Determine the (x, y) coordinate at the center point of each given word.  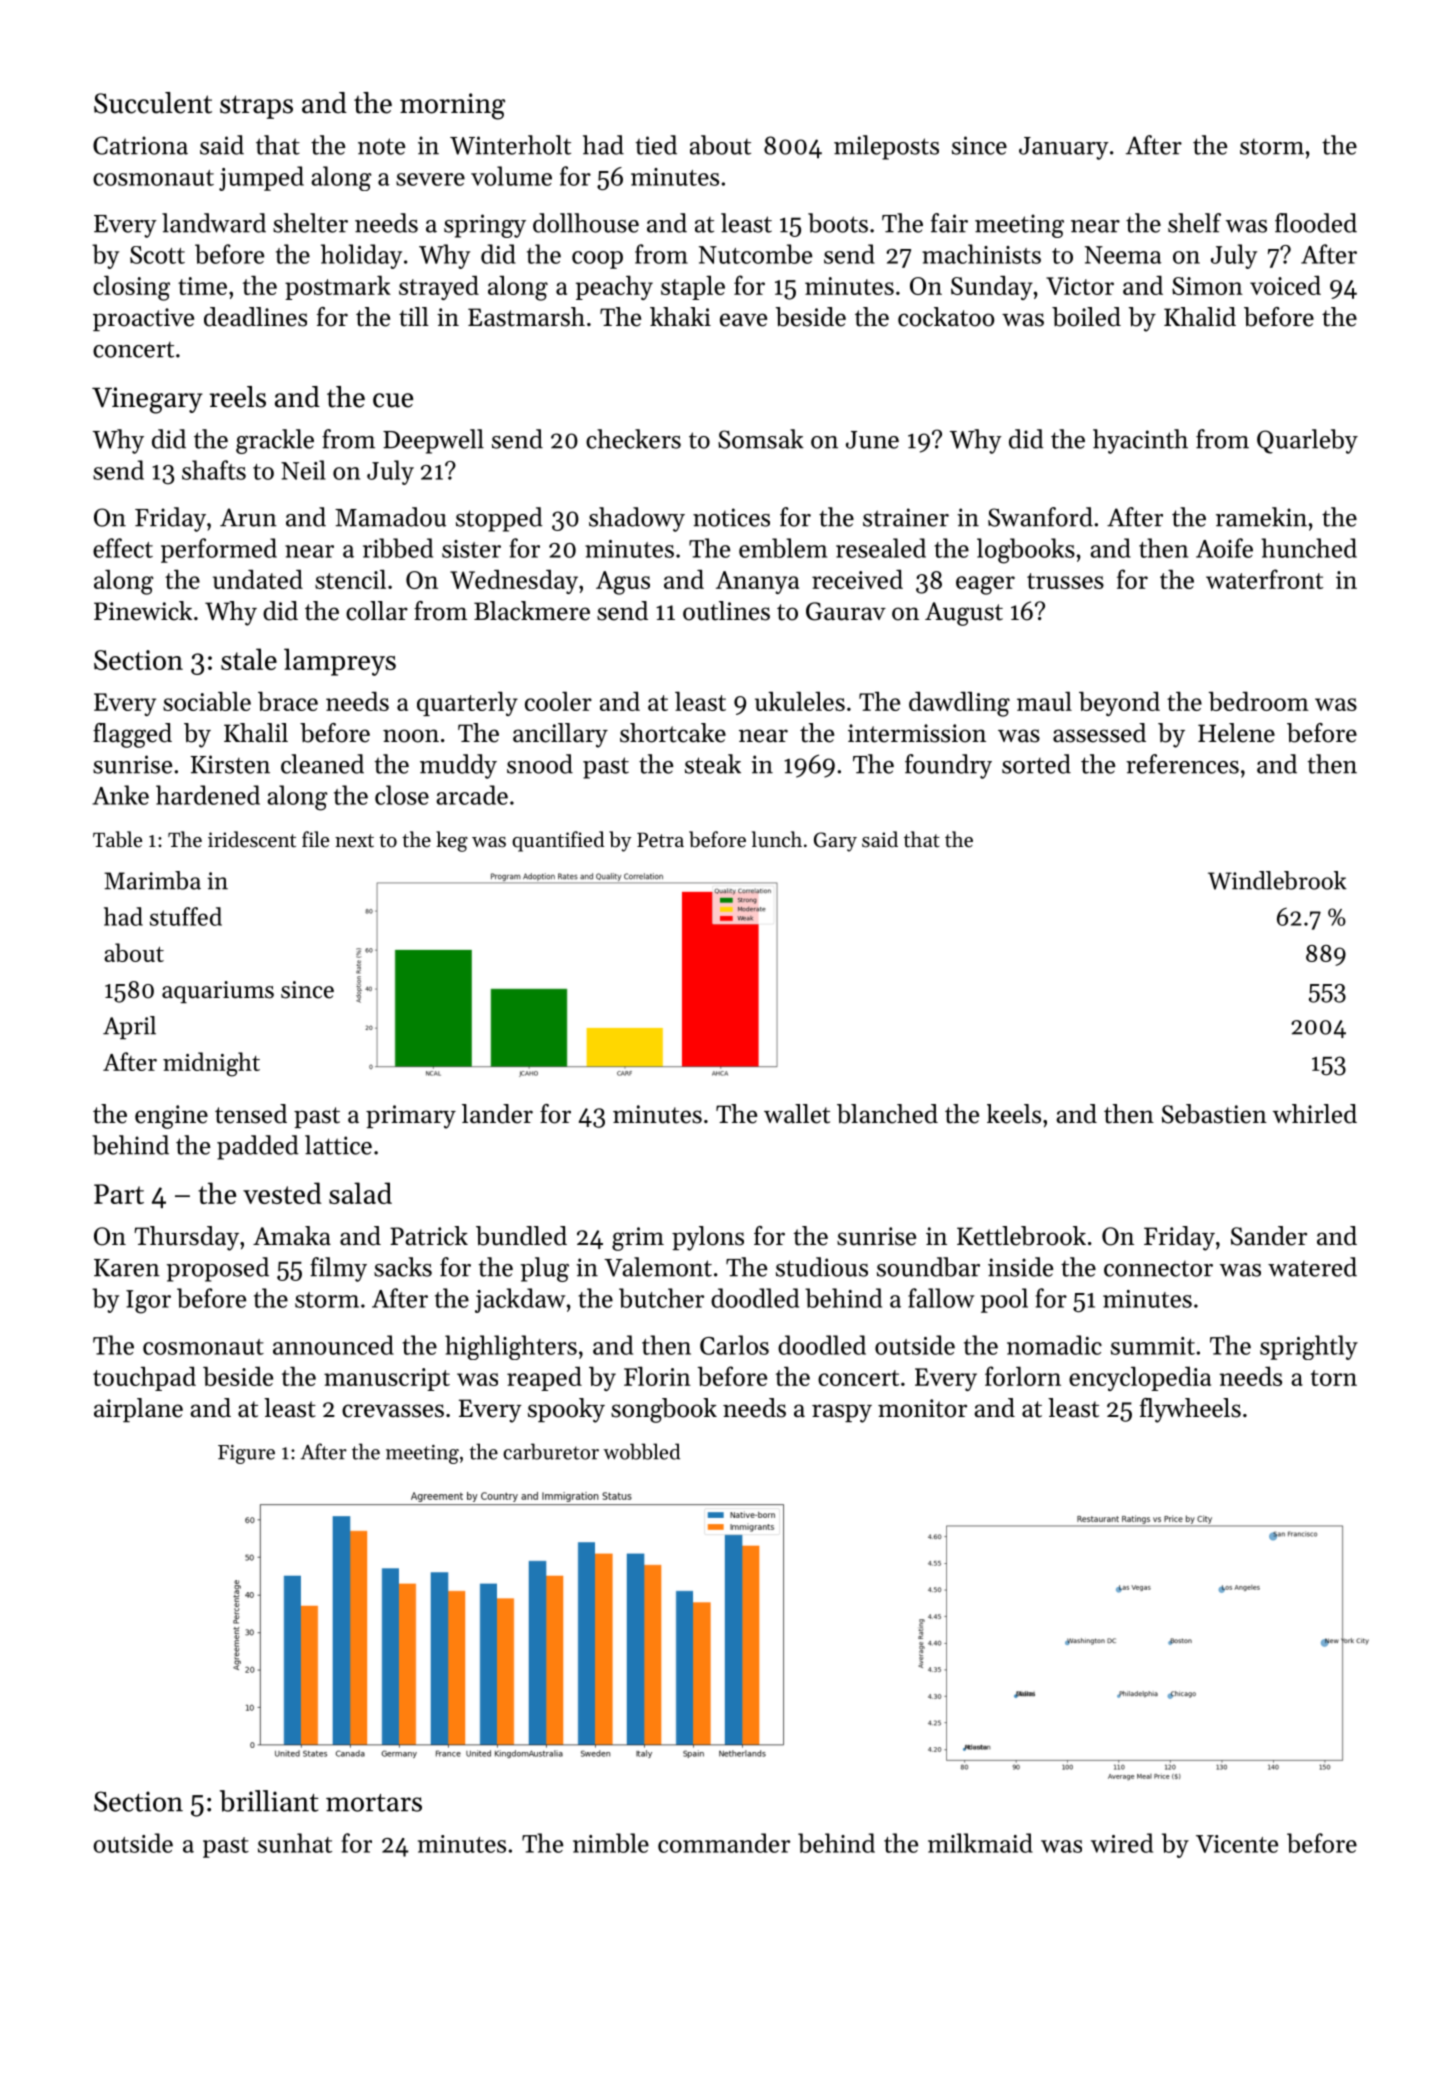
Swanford (1040, 517)
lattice (338, 1145)
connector (1158, 1268)
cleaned (322, 764)
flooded (1316, 223)
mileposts (886, 147)
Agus (623, 583)
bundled (521, 1236)
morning (452, 106)
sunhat (295, 1843)
